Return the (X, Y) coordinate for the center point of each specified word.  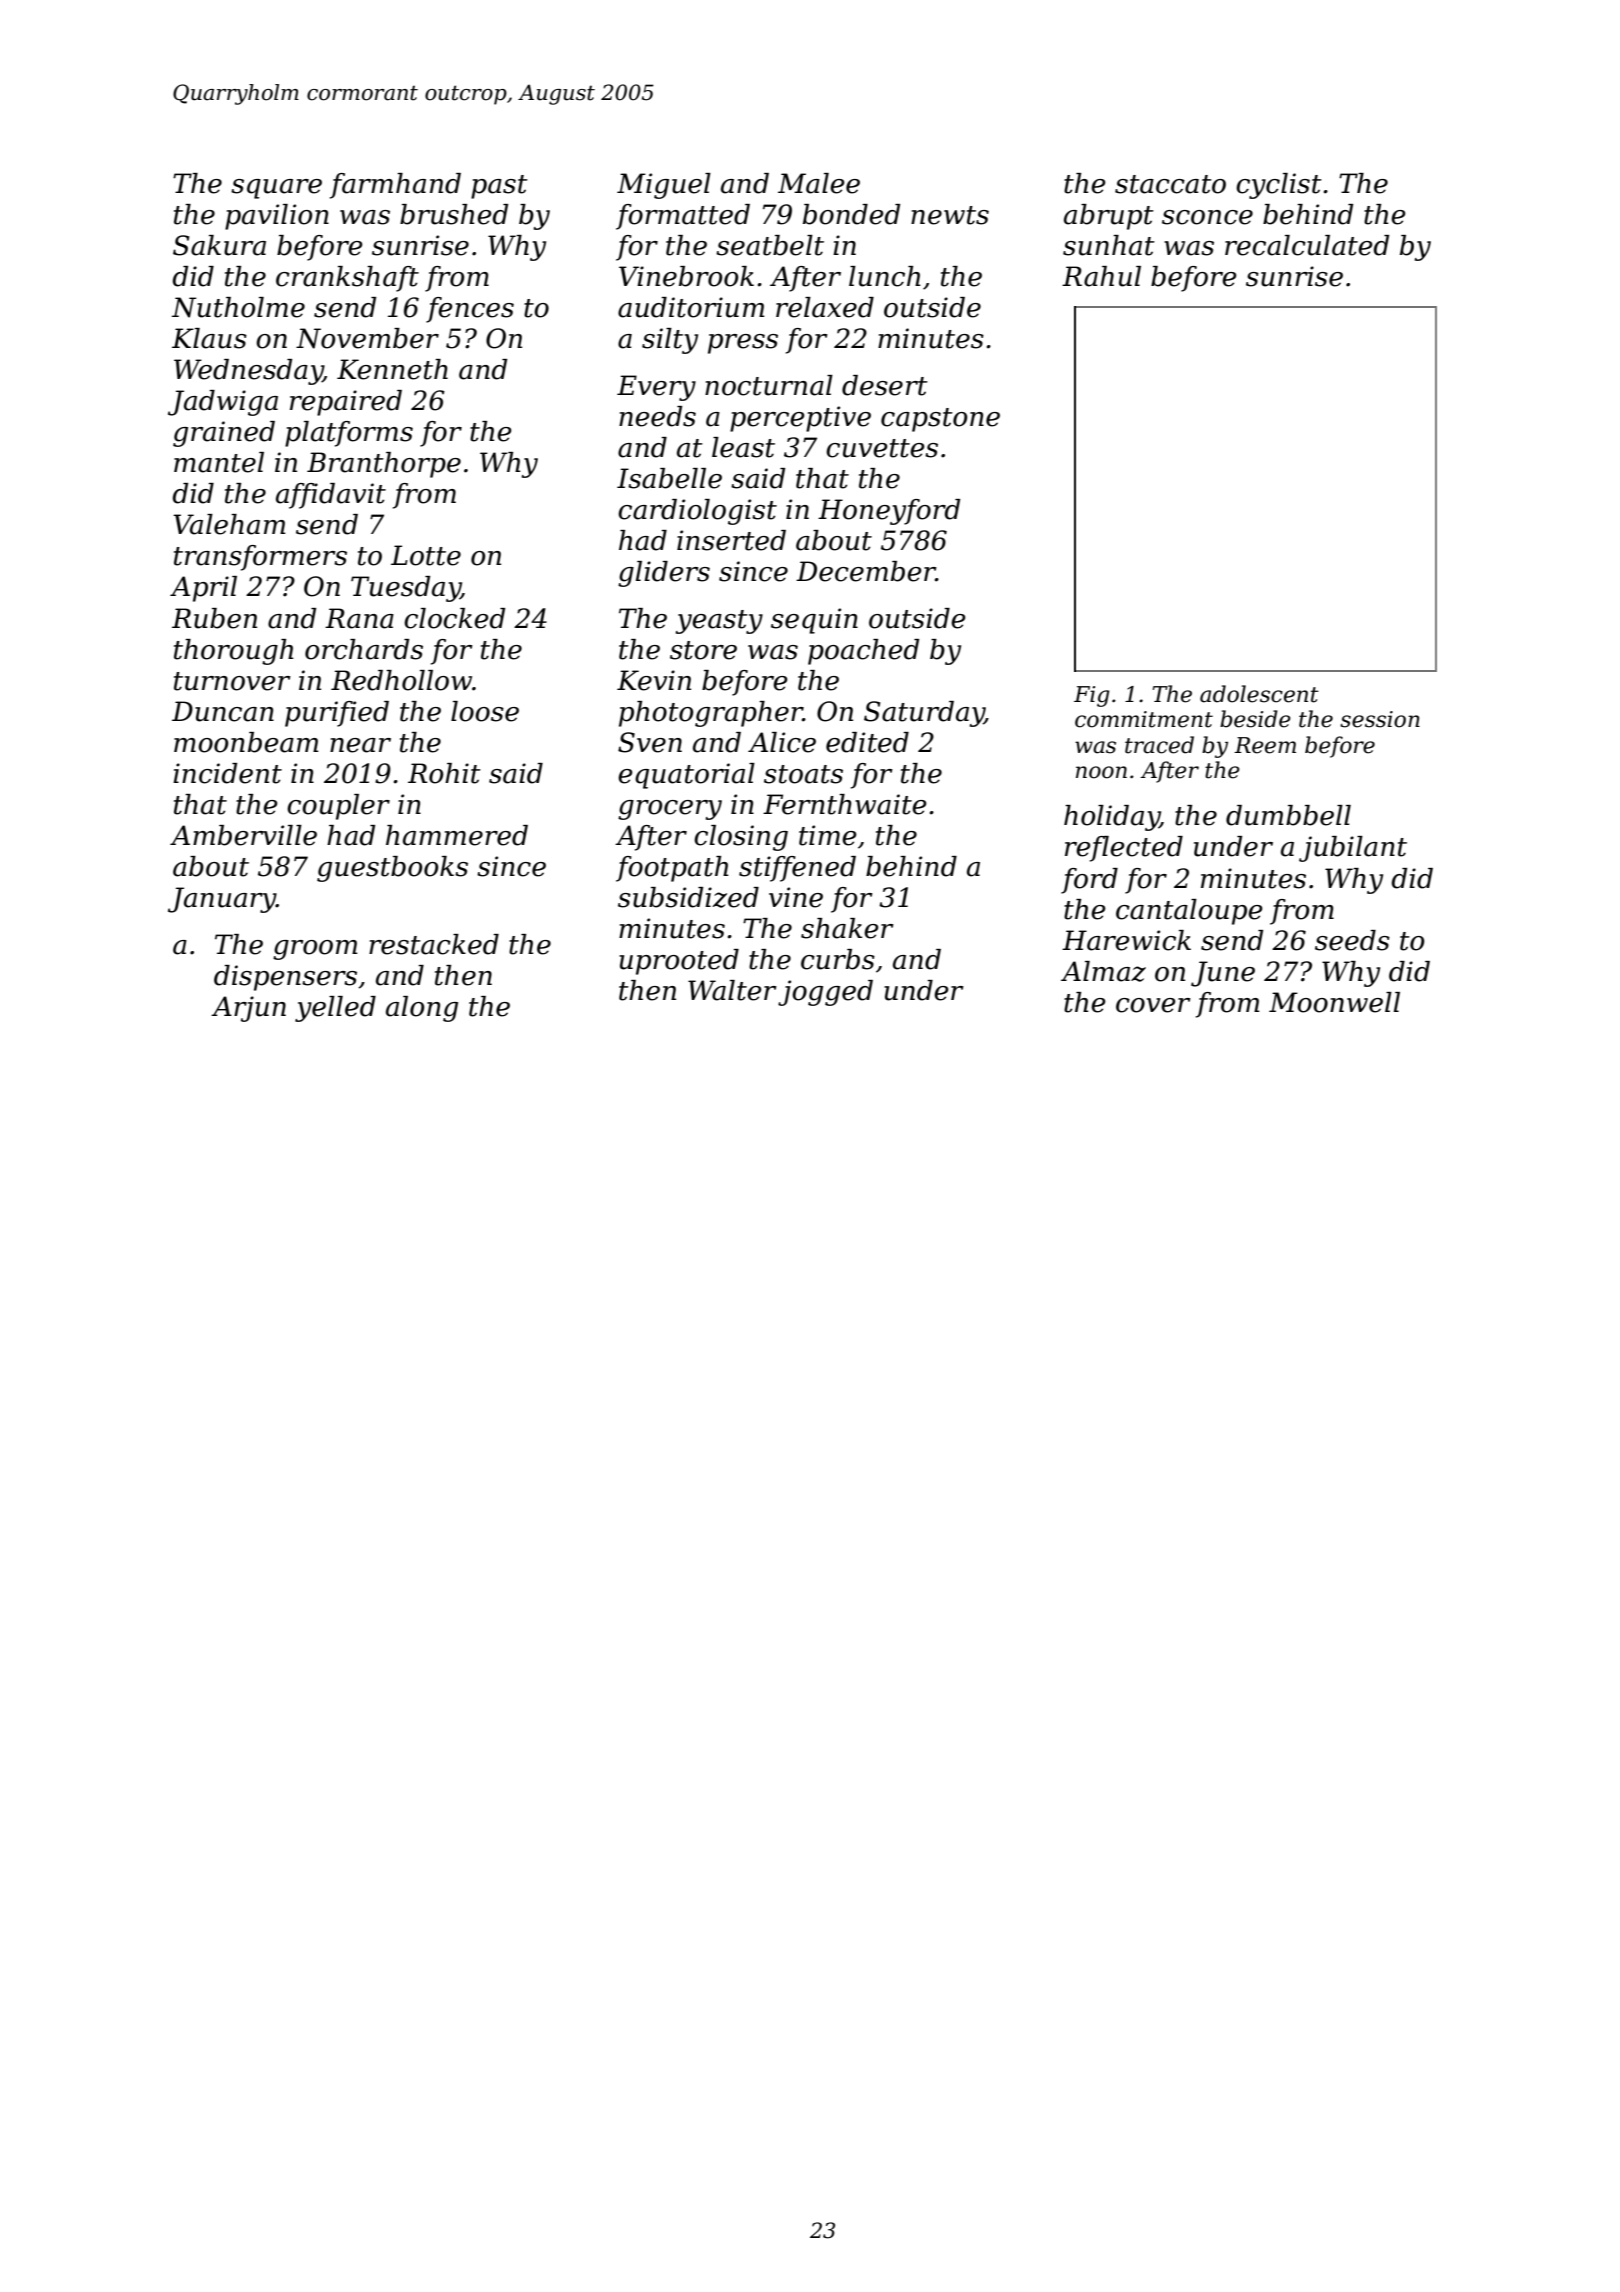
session (1380, 719)
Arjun (248, 1009)
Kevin (654, 680)
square (276, 189)
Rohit (444, 773)
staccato (1170, 184)
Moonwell (1334, 1002)
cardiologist (697, 512)
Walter (732, 990)
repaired (346, 403)
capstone (940, 420)
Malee (819, 183)
